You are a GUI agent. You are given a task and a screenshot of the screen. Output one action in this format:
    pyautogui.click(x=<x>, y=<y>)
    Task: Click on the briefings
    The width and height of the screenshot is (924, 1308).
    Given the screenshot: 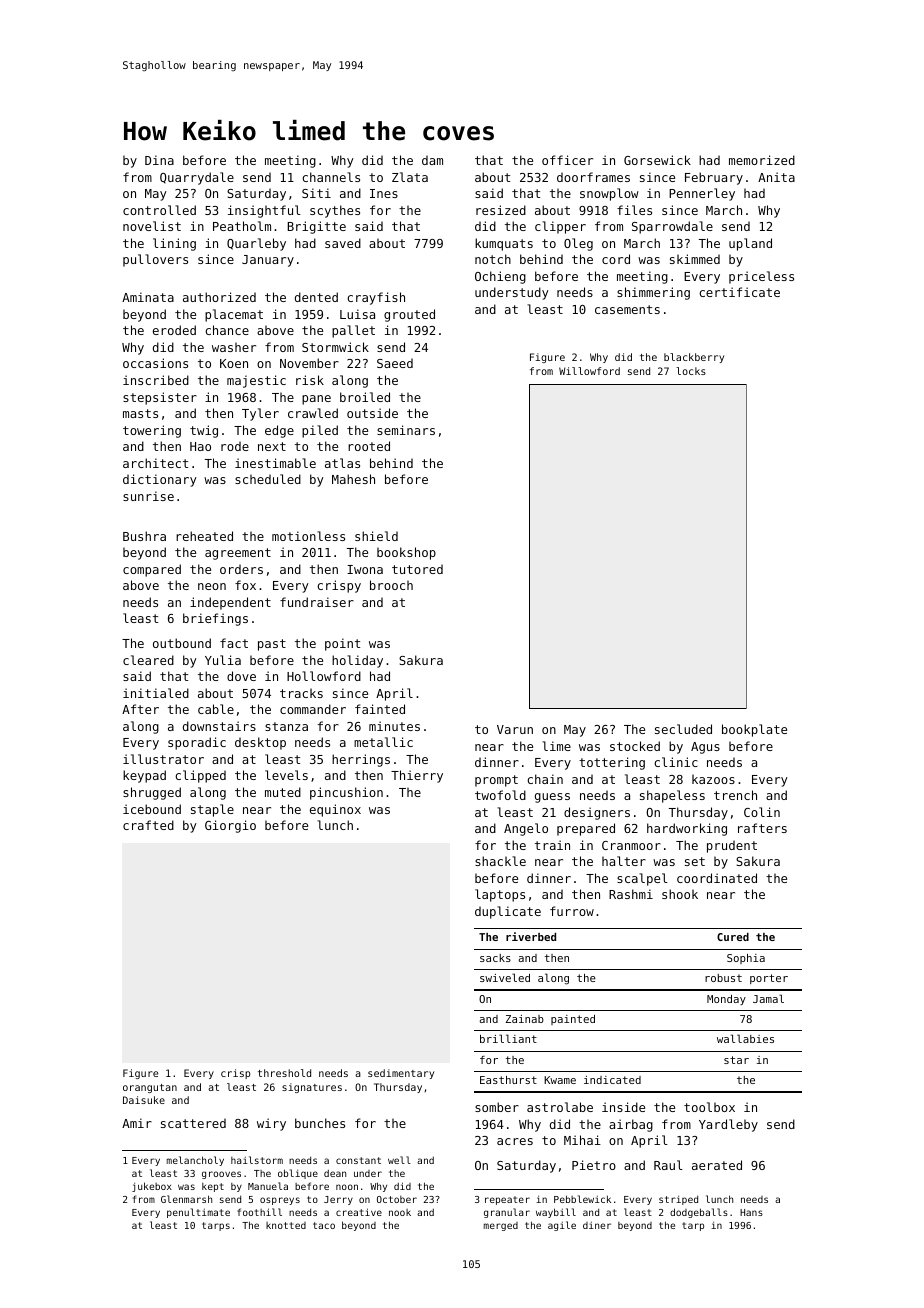 What is the action you would take?
    pyautogui.click(x=215, y=619)
